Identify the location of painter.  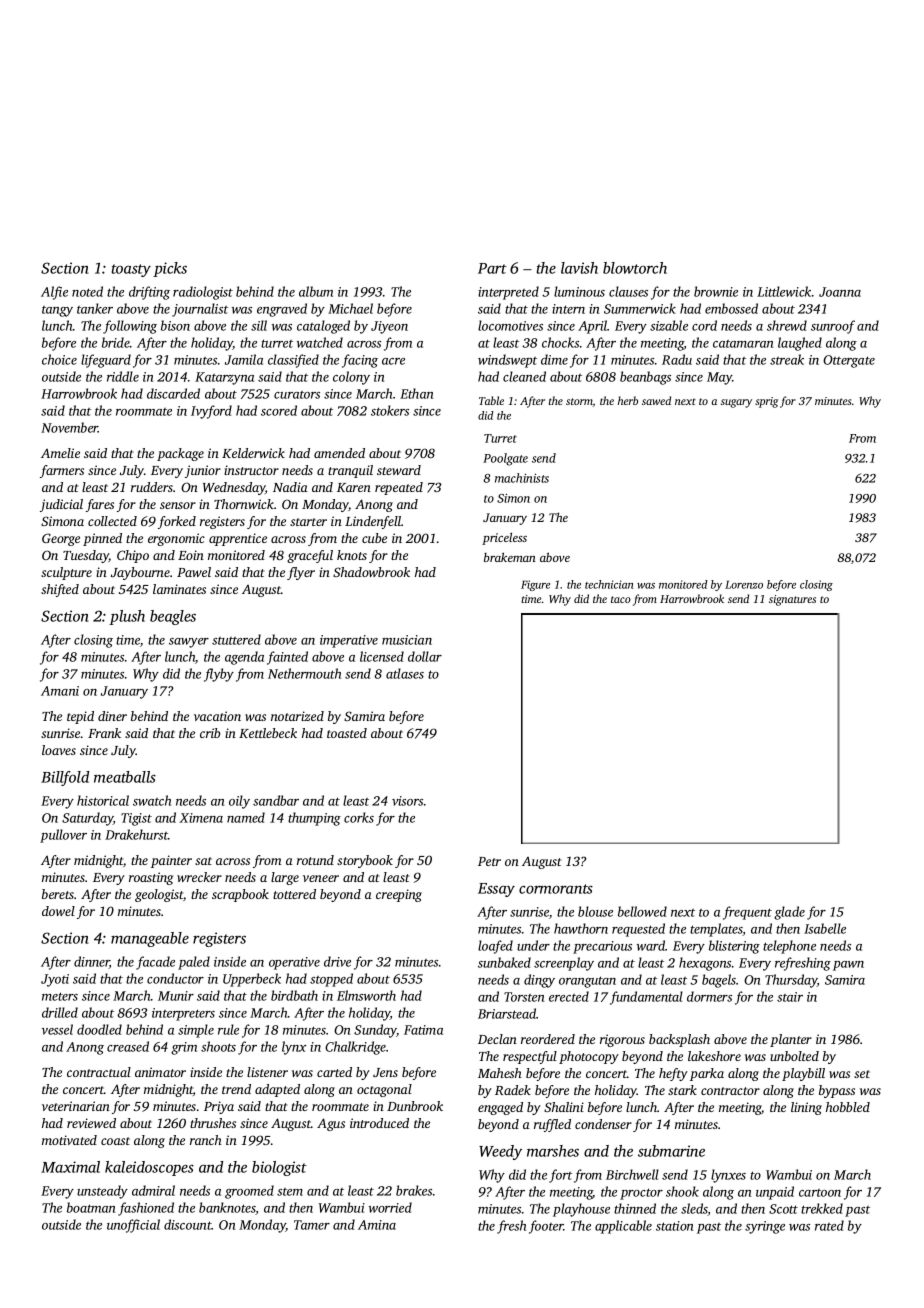
(171, 861).
